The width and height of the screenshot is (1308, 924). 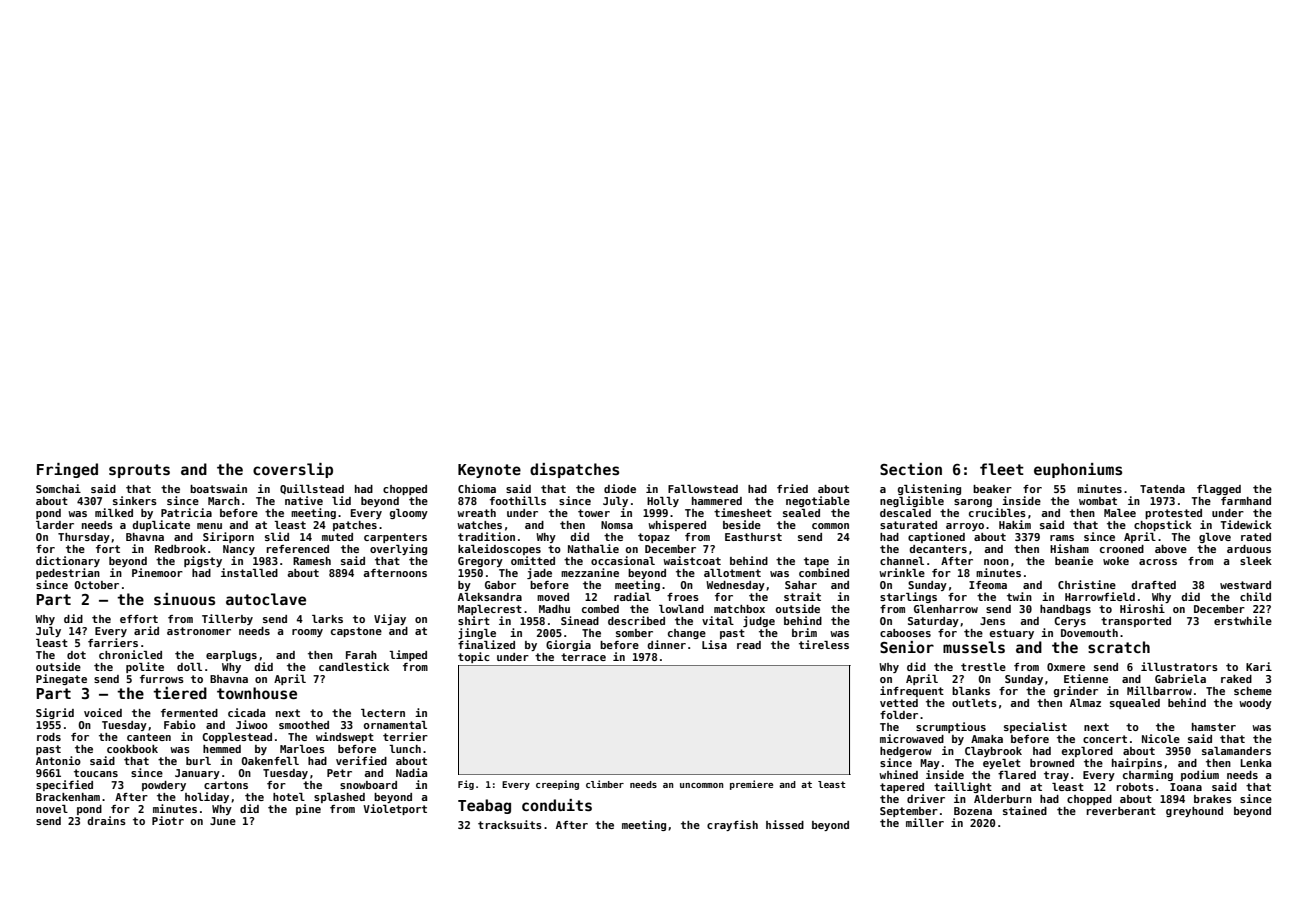 What do you see at coordinates (732, 825) in the screenshot?
I see `crayfish` at bounding box center [732, 825].
